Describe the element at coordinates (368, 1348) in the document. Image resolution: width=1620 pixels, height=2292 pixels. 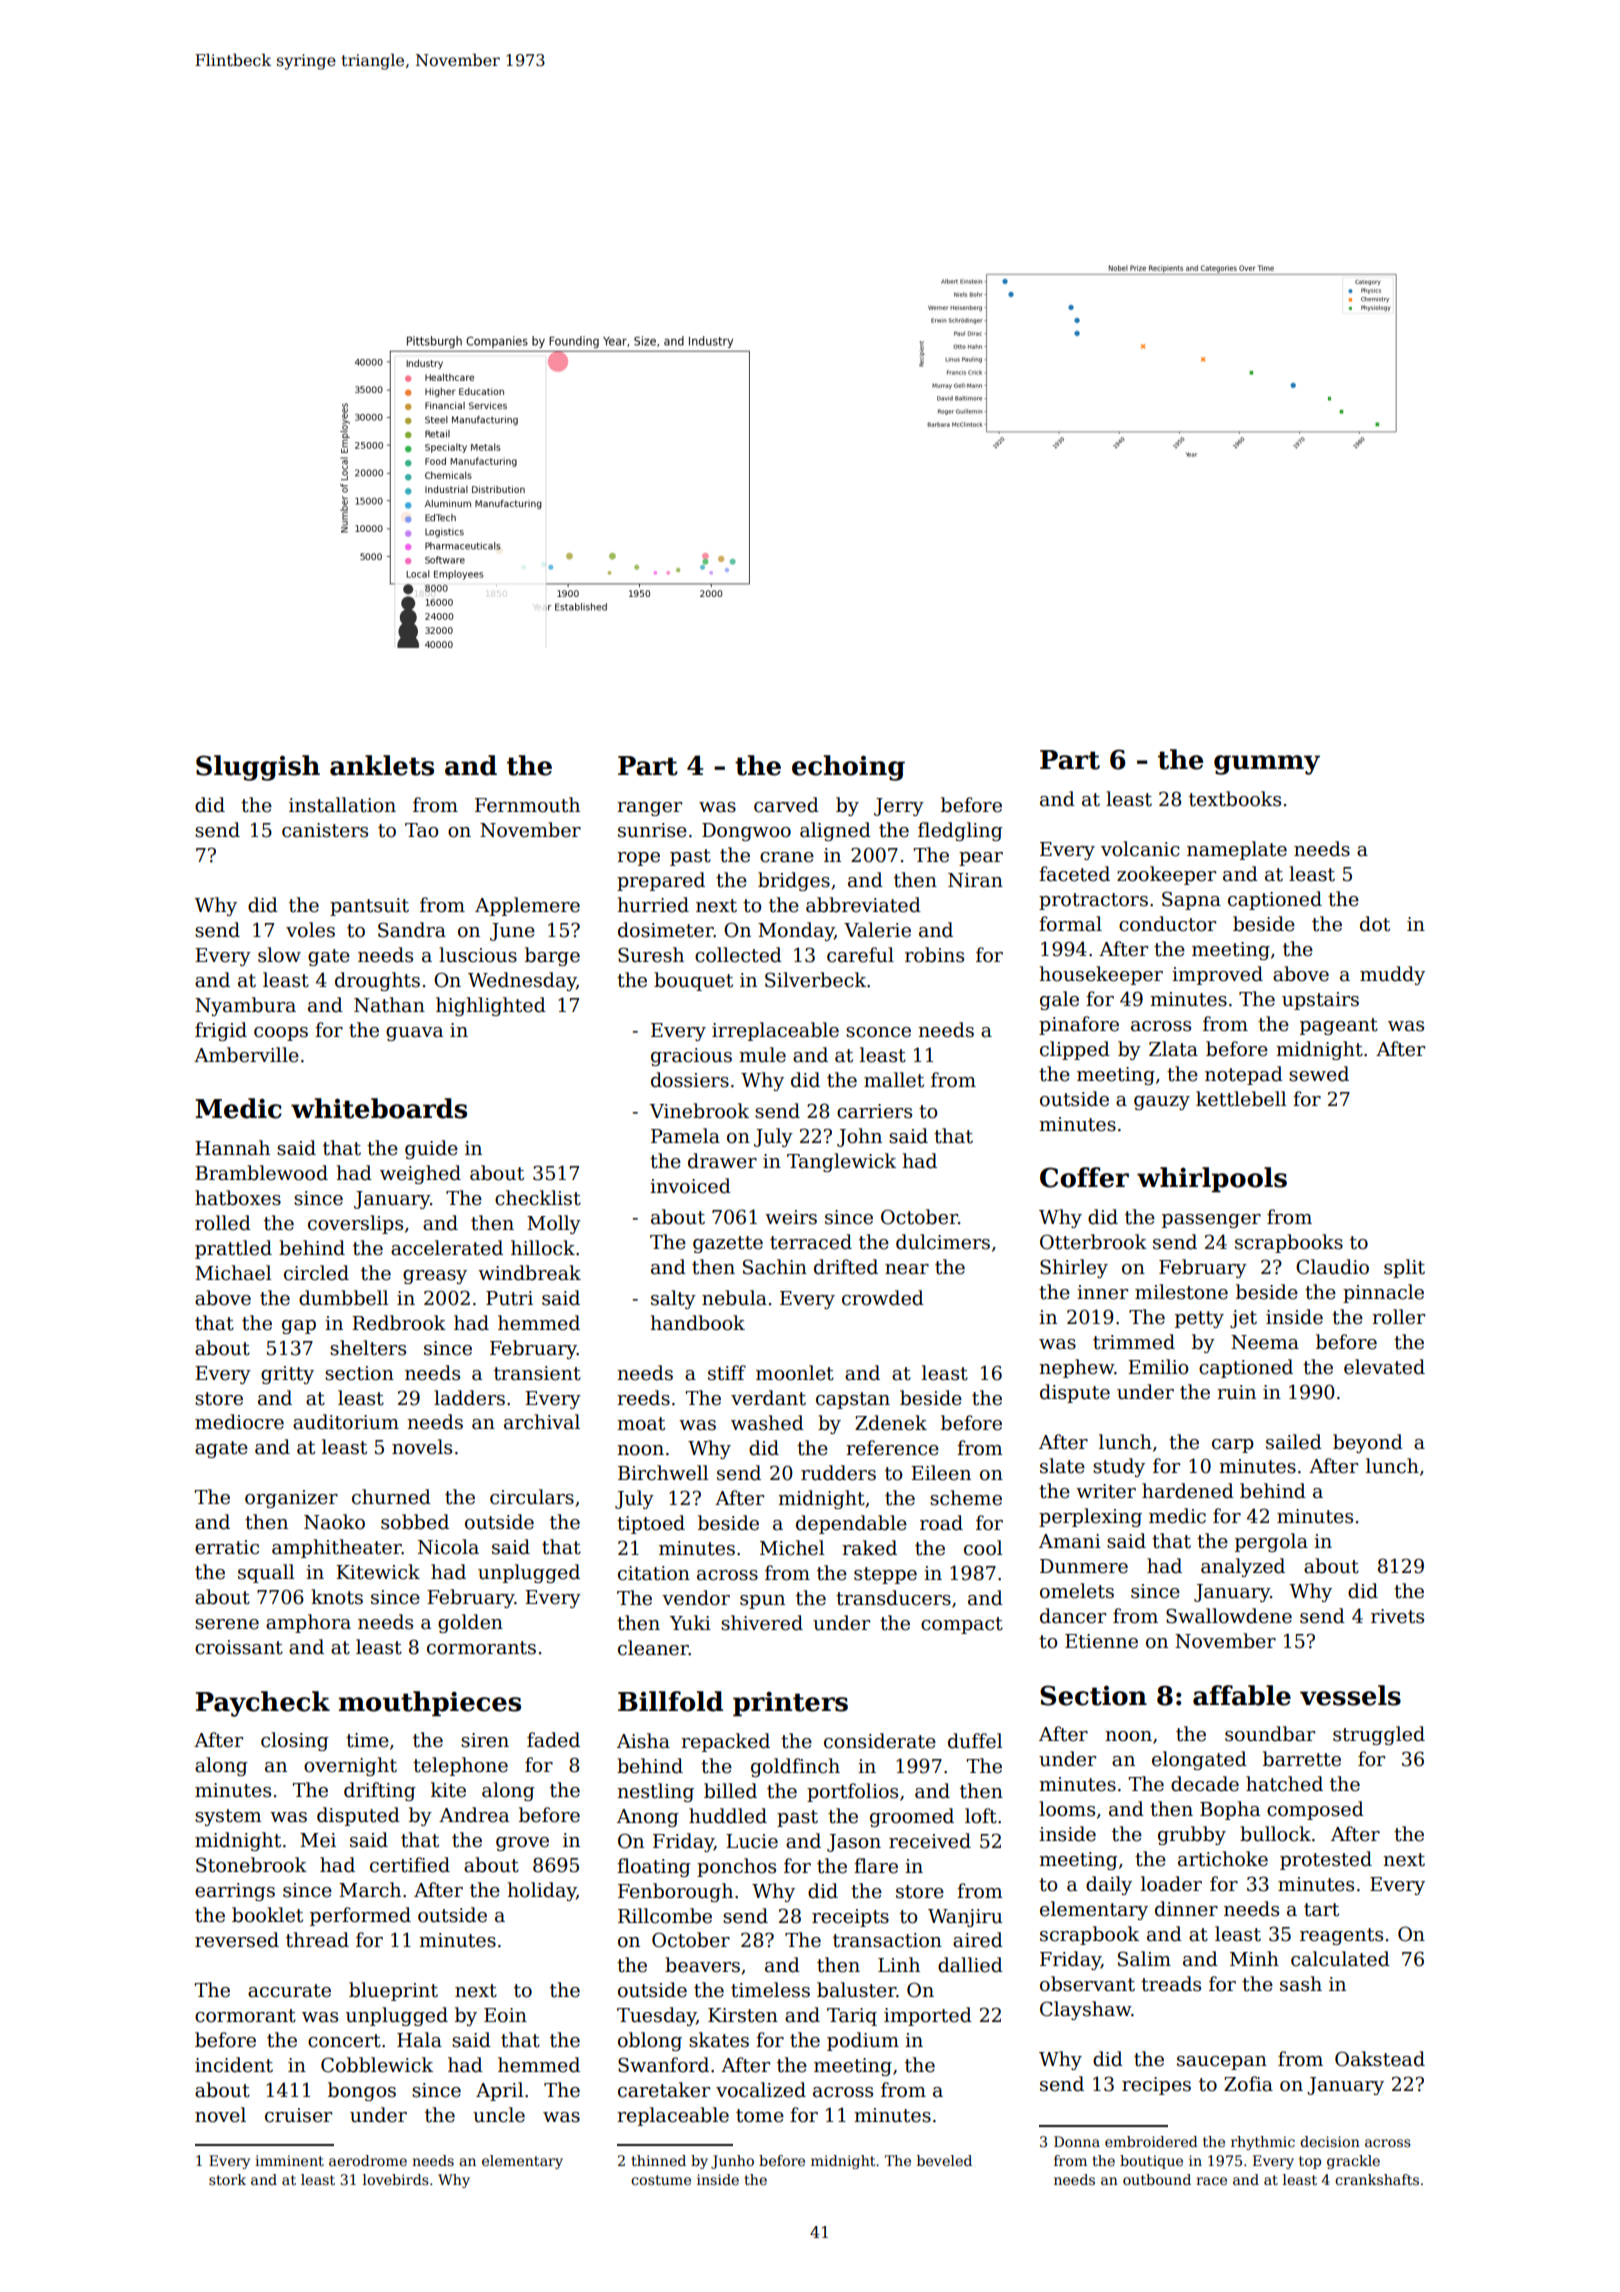
I see `shelters` at that location.
